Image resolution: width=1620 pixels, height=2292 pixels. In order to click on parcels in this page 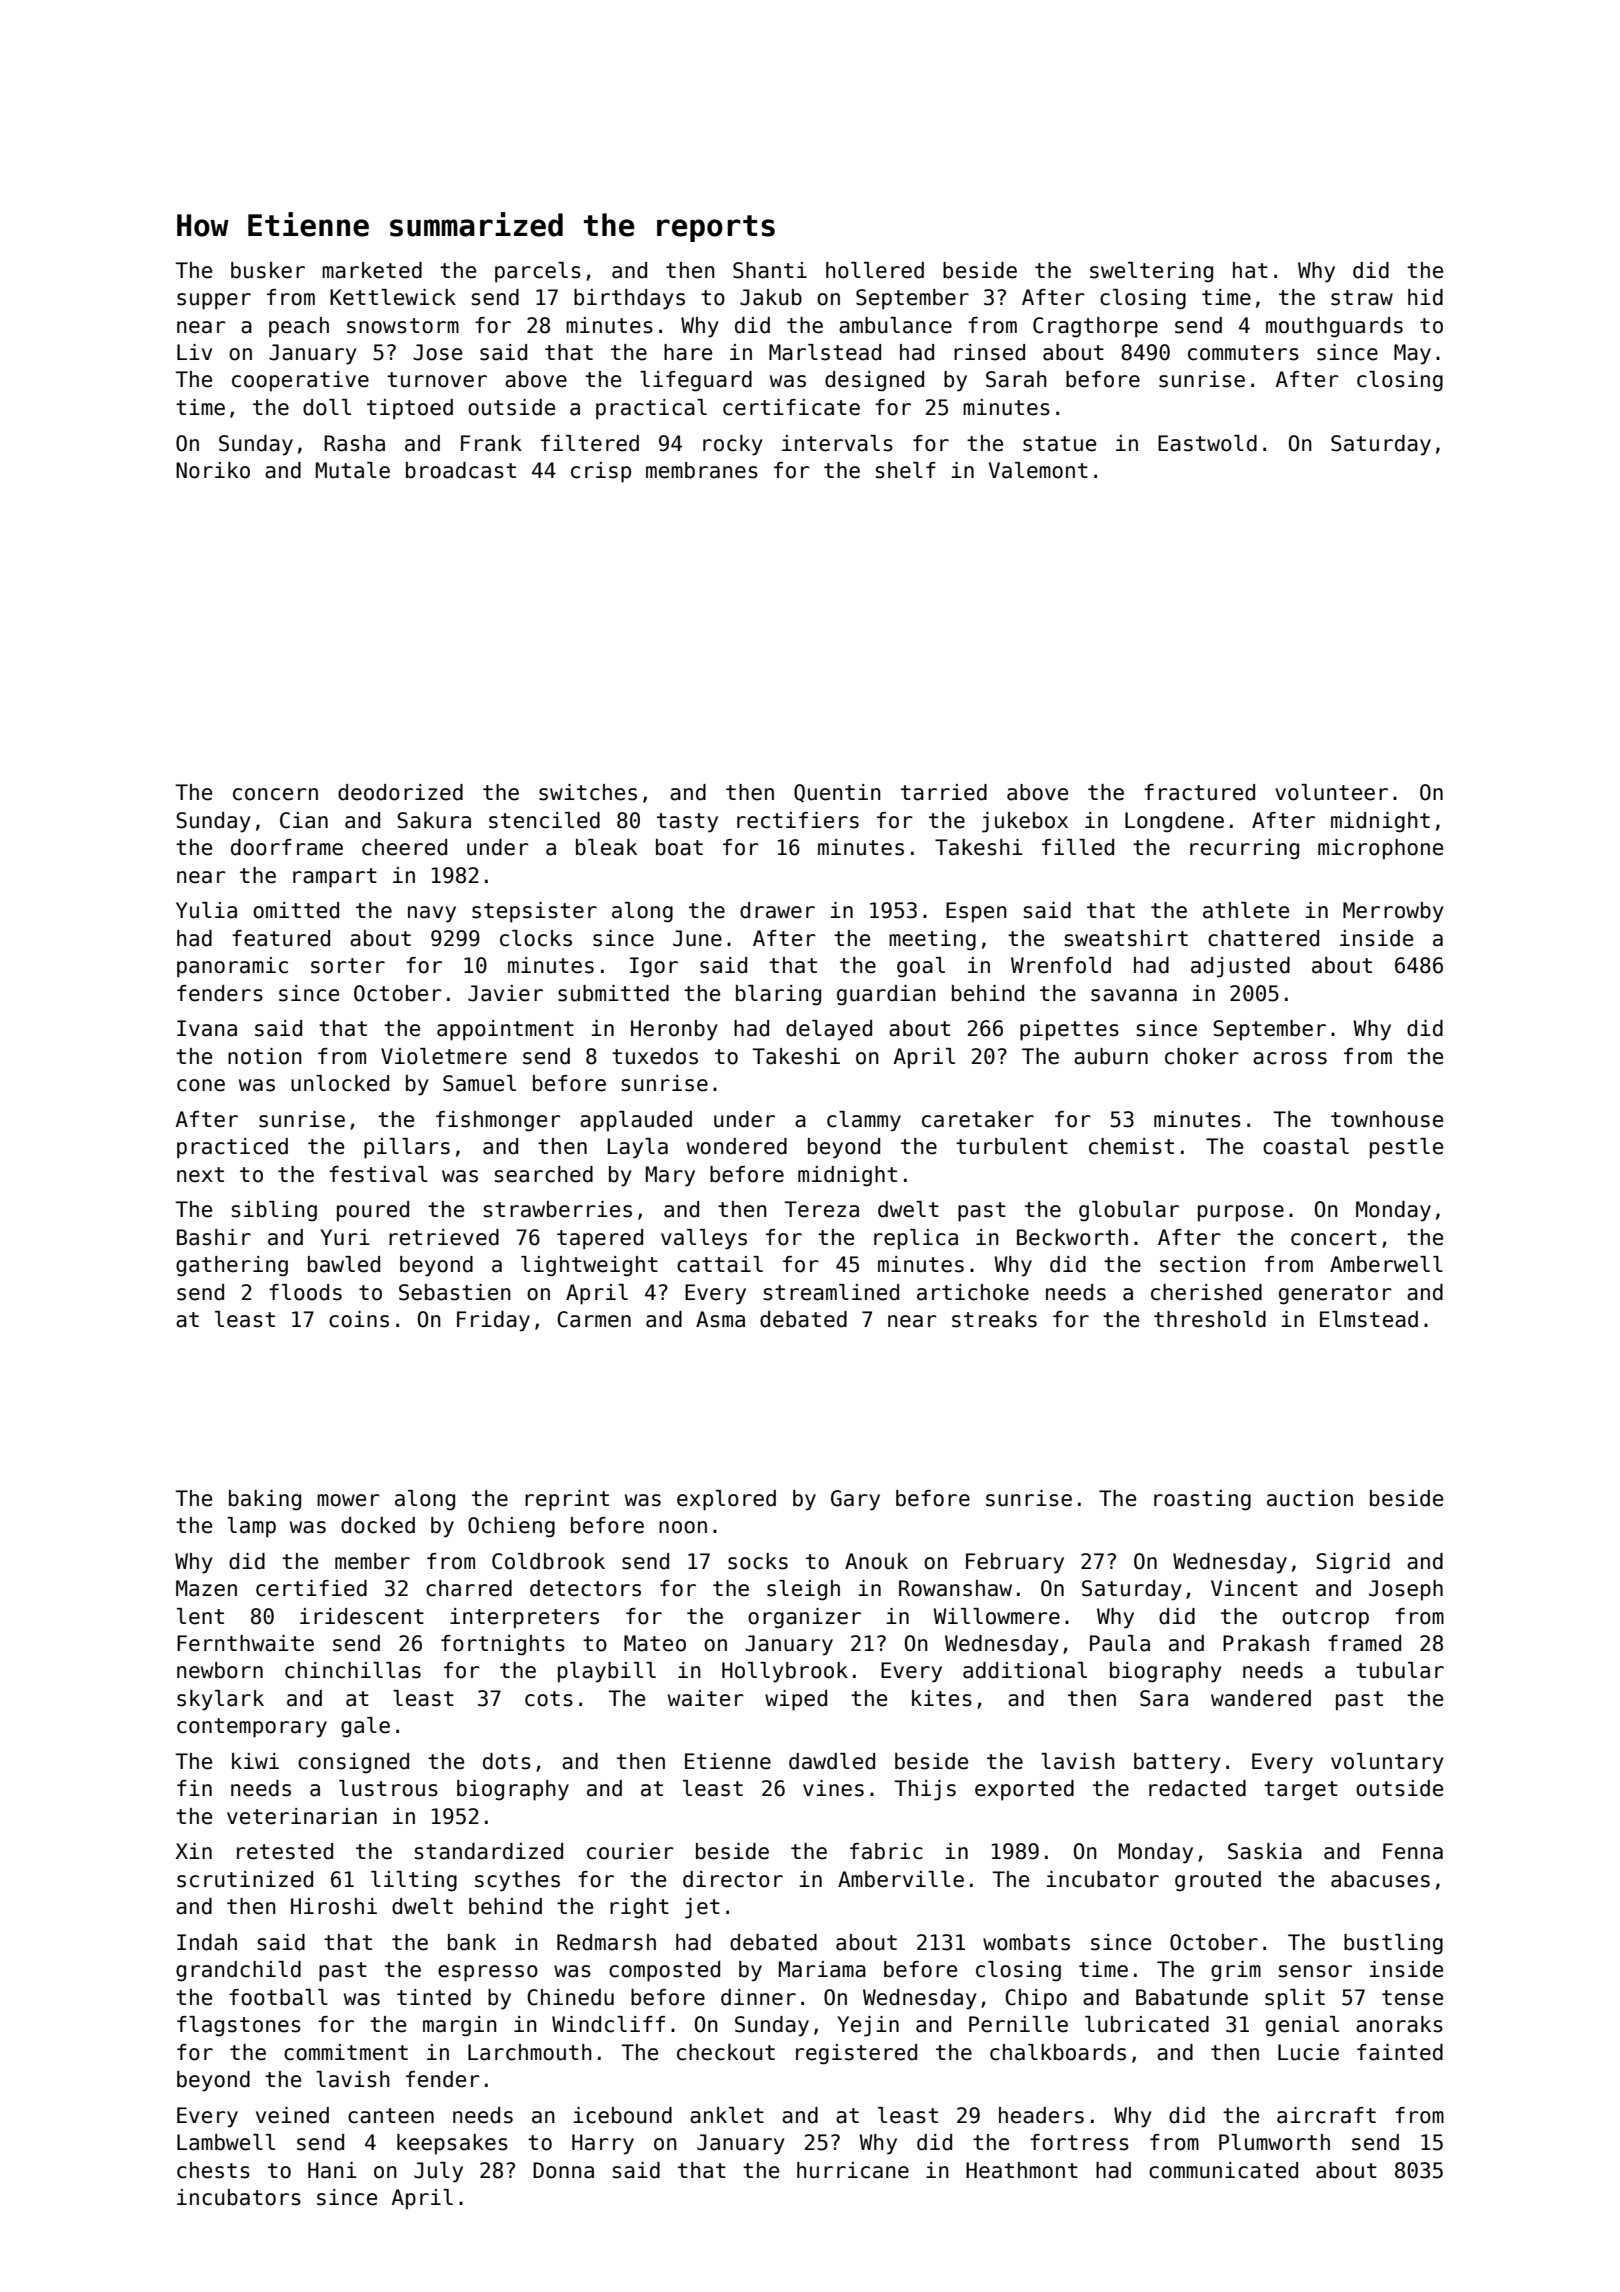, I will do `click(538, 272)`.
